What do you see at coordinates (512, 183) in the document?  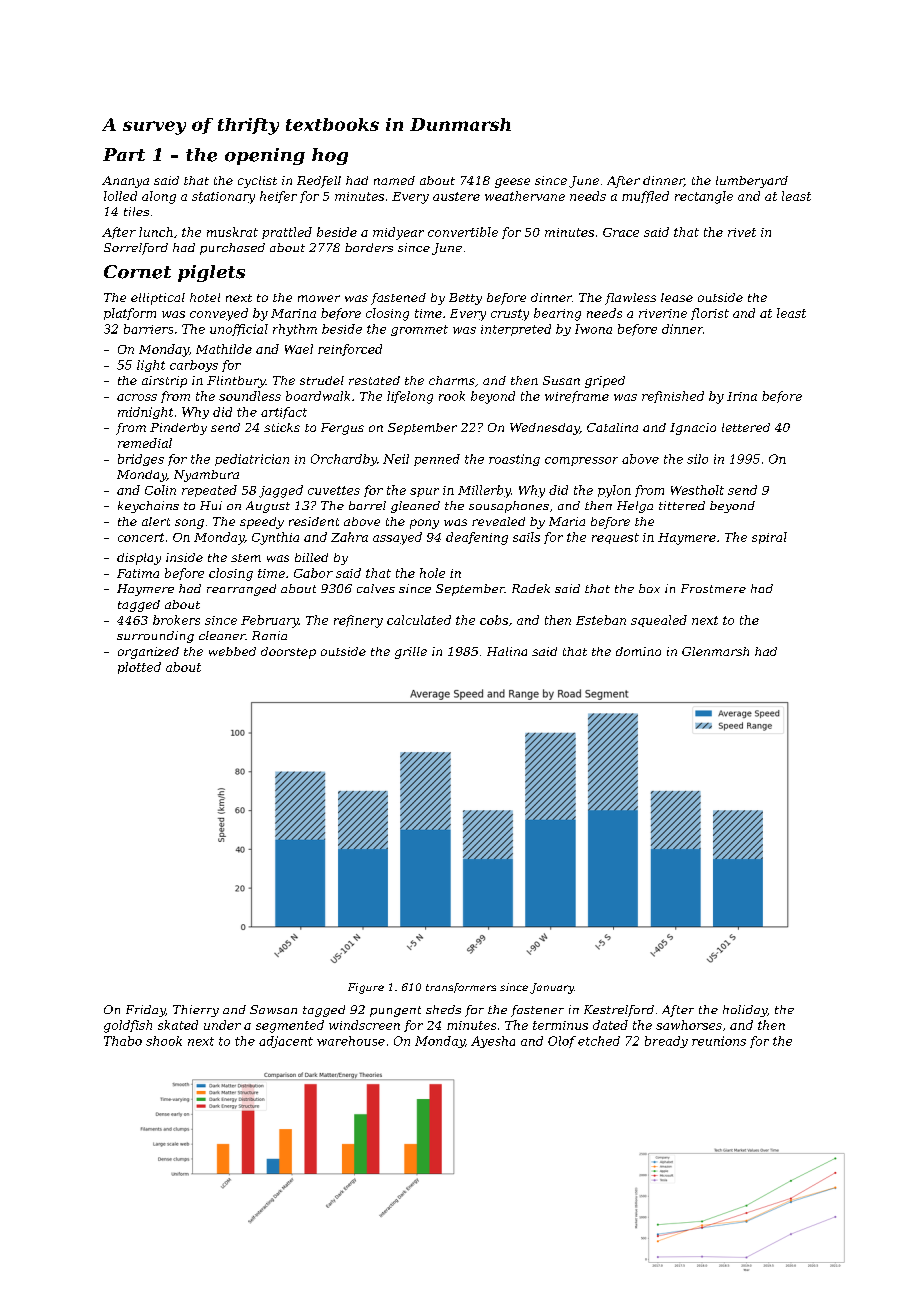 I see `geese` at bounding box center [512, 183].
